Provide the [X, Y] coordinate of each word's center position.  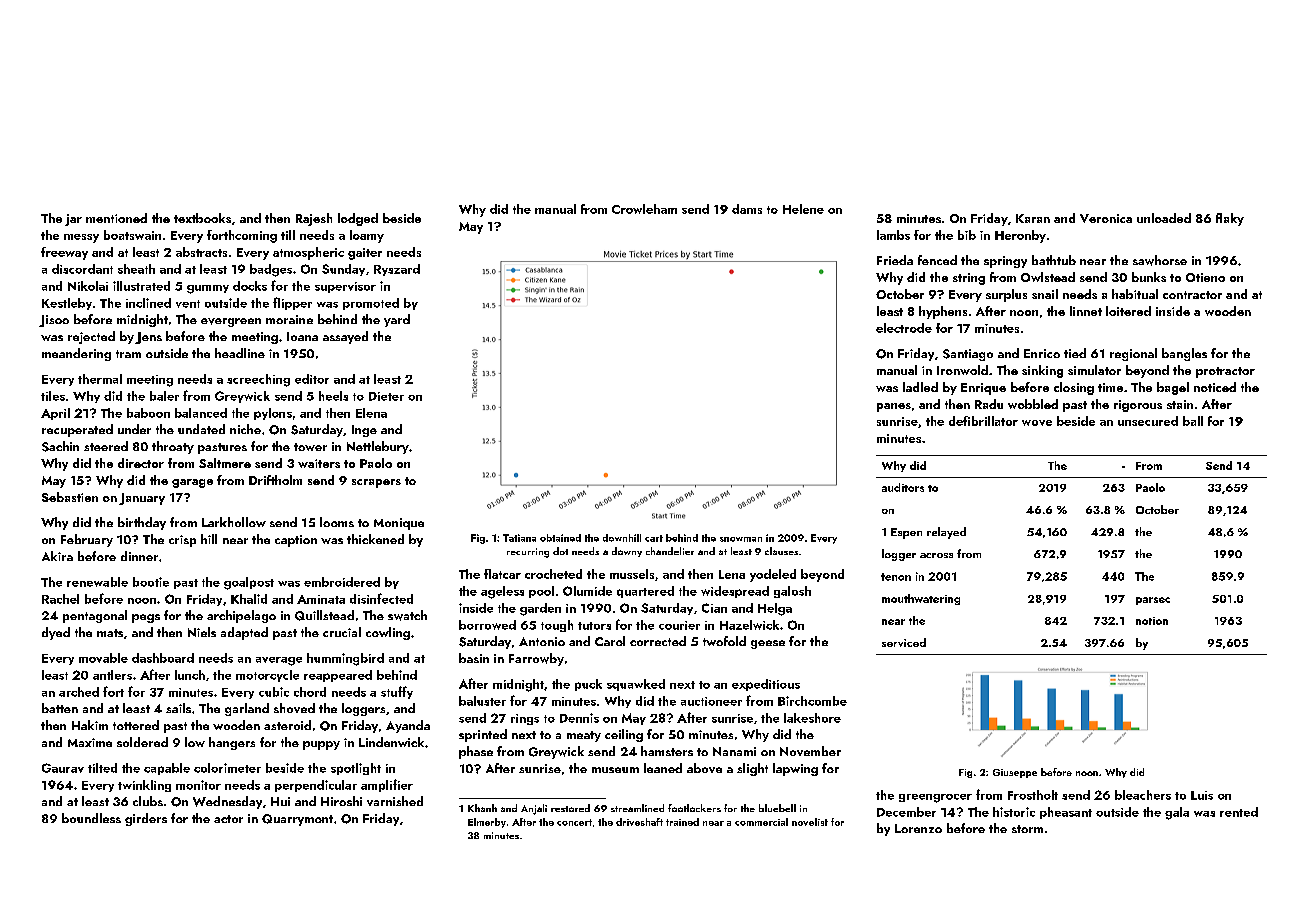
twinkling [144, 786]
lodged [358, 219]
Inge [364, 431]
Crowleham [644, 209]
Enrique [983, 389]
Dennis [579, 718]
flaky [1230, 219]
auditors [903, 487]
